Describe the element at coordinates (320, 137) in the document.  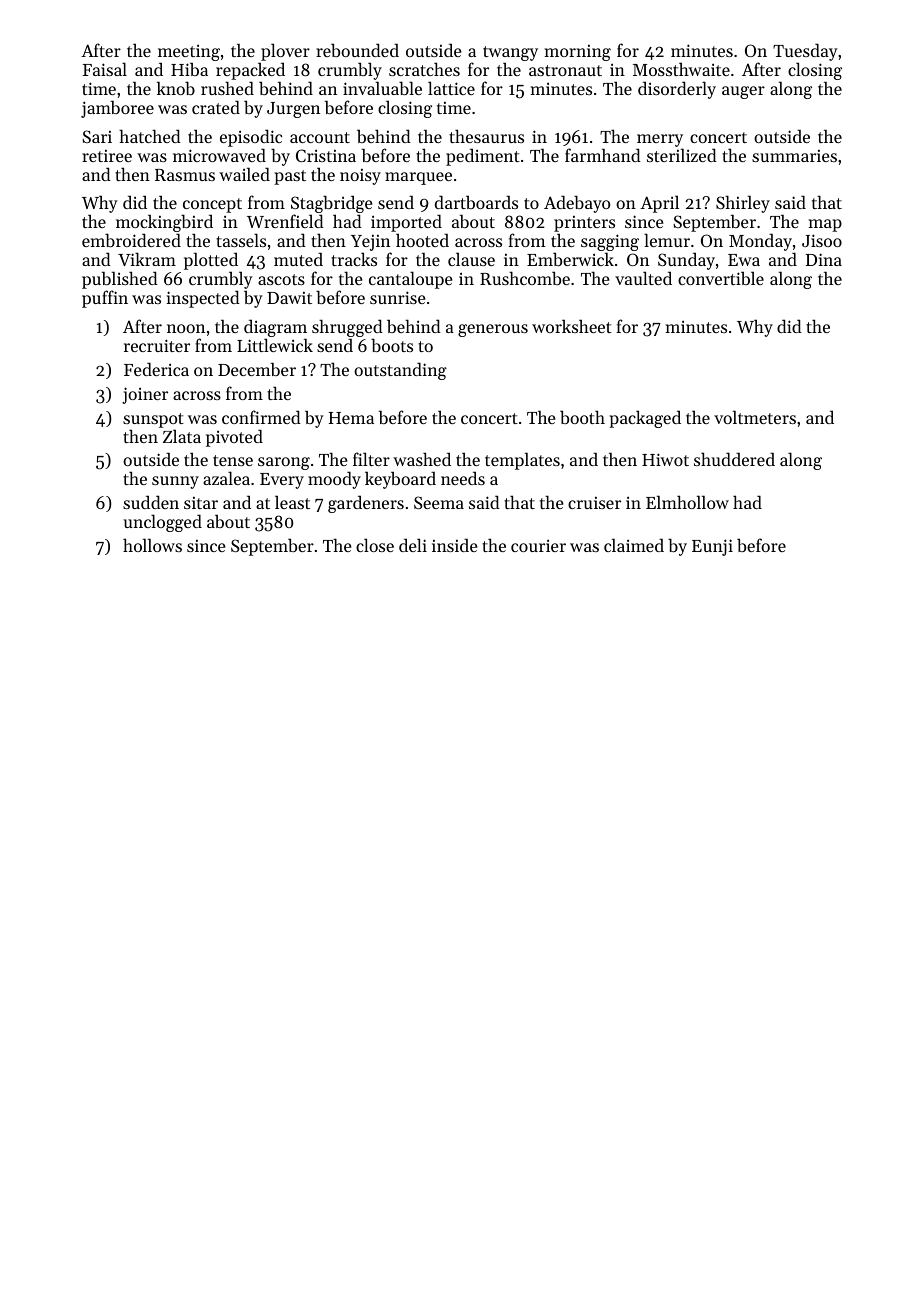
I see `account` at that location.
